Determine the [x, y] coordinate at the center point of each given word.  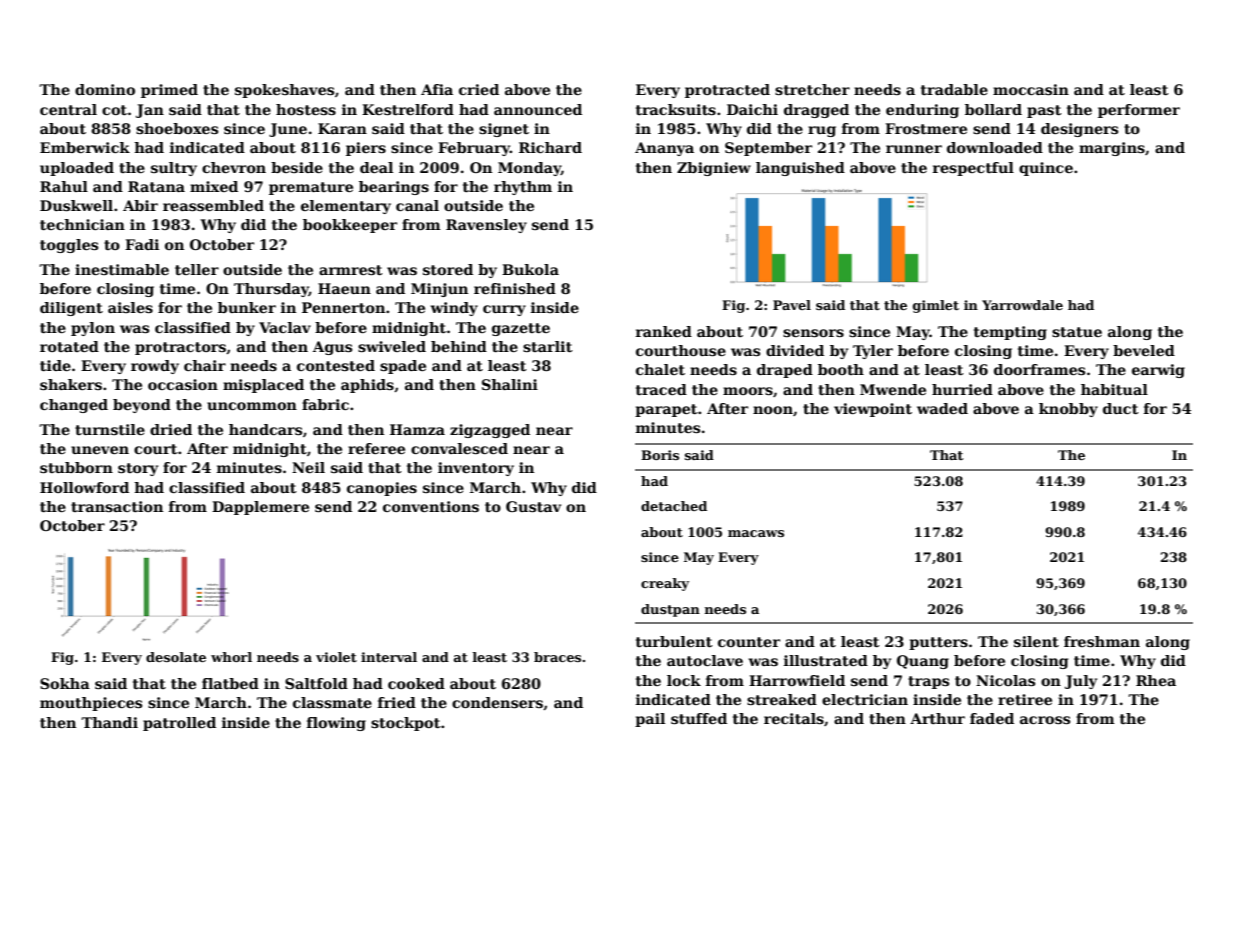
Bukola [530, 269]
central [68, 109]
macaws [756, 533]
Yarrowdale [1022, 305]
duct [1121, 408]
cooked [416, 683]
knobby [1068, 410]
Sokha [65, 683]
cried [479, 89]
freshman [1102, 641]
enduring [922, 111]
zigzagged [490, 431]
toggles [69, 246]
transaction [117, 506]
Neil [308, 467]
